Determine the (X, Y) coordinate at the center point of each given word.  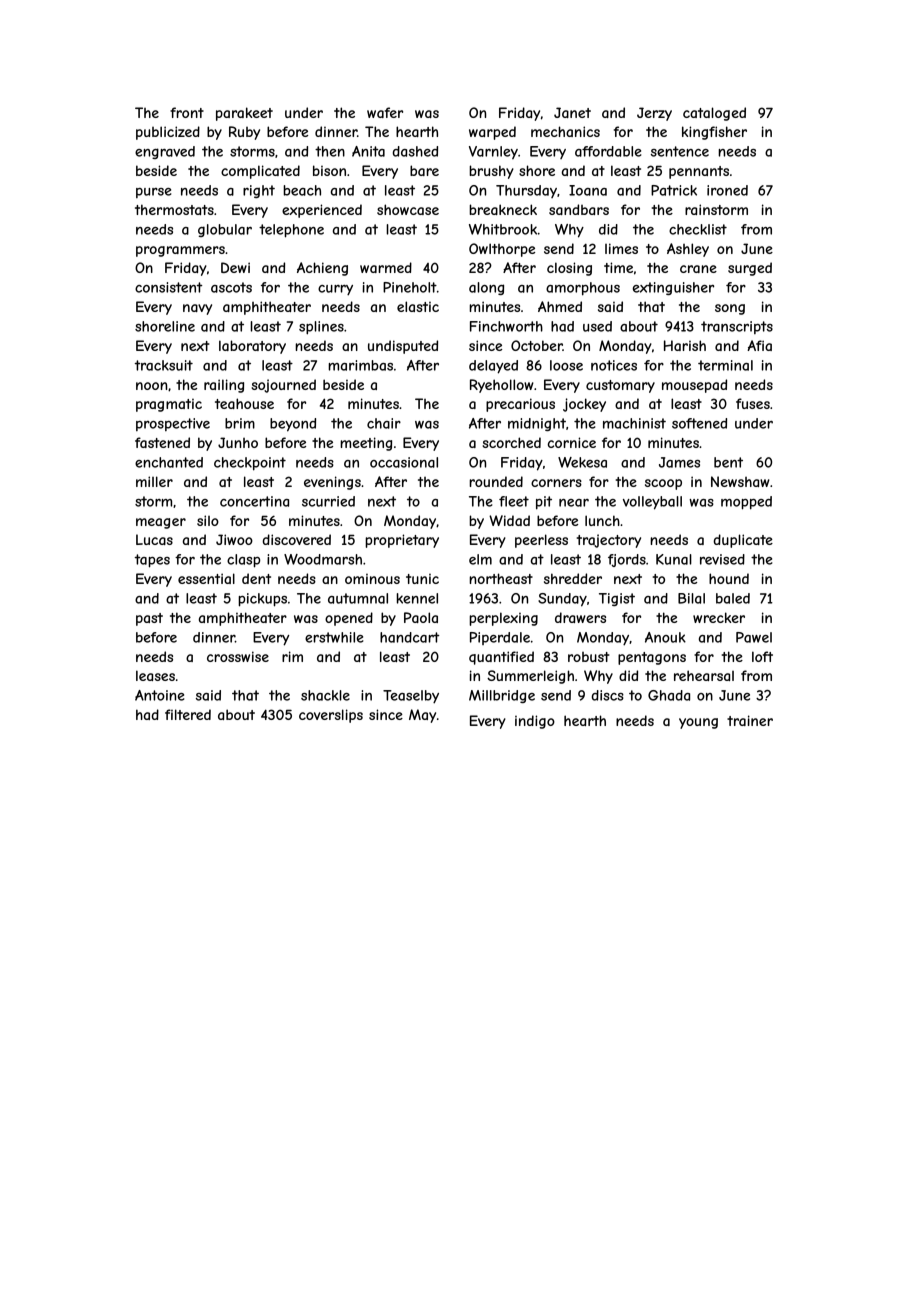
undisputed (403, 347)
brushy (491, 172)
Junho (238, 442)
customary (620, 386)
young (698, 723)
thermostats (174, 209)
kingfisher (714, 133)
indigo (535, 722)
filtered (188, 714)
